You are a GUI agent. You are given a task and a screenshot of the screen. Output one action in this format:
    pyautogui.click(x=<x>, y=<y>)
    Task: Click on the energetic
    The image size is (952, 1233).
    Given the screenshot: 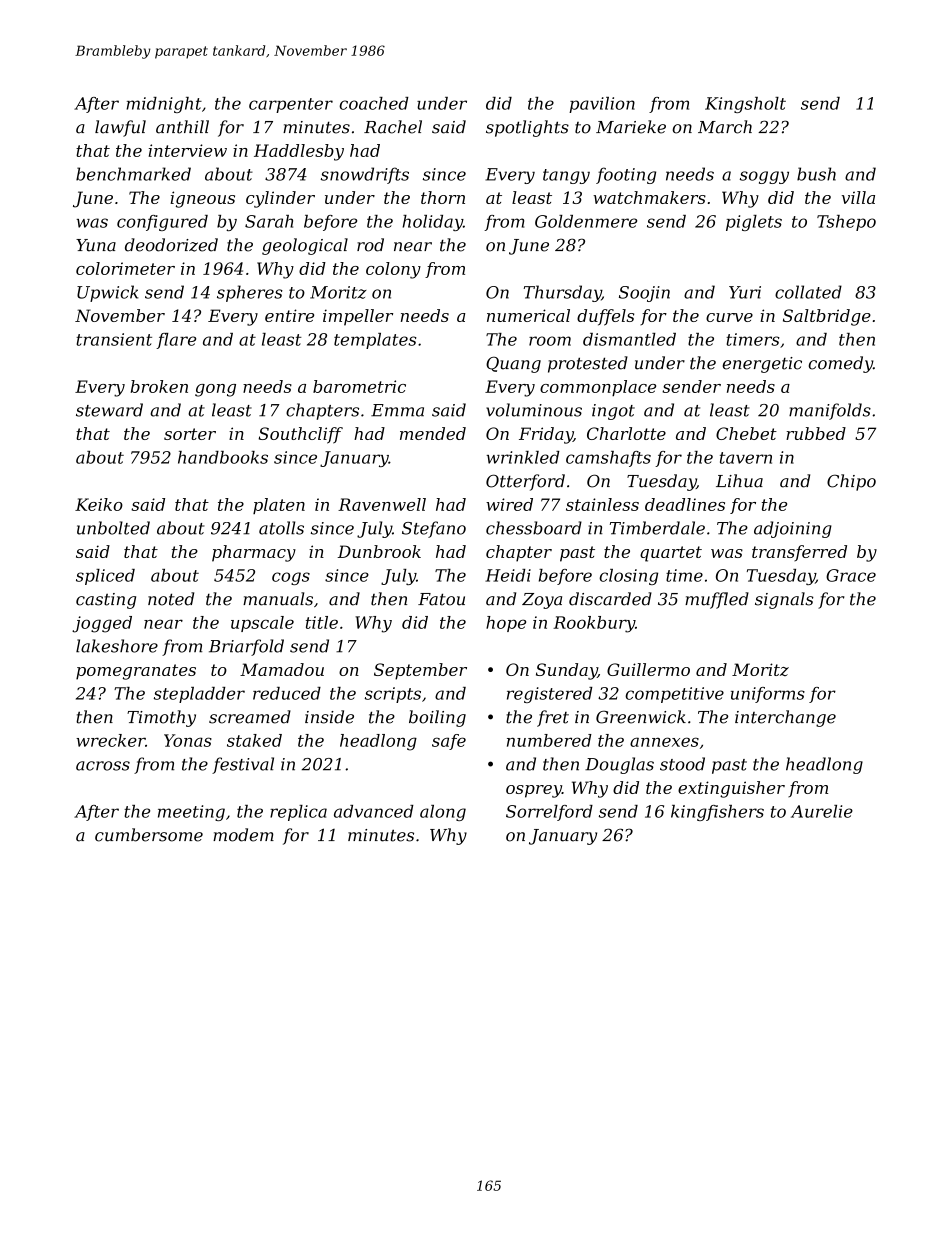 What is the action you would take?
    pyautogui.click(x=762, y=365)
